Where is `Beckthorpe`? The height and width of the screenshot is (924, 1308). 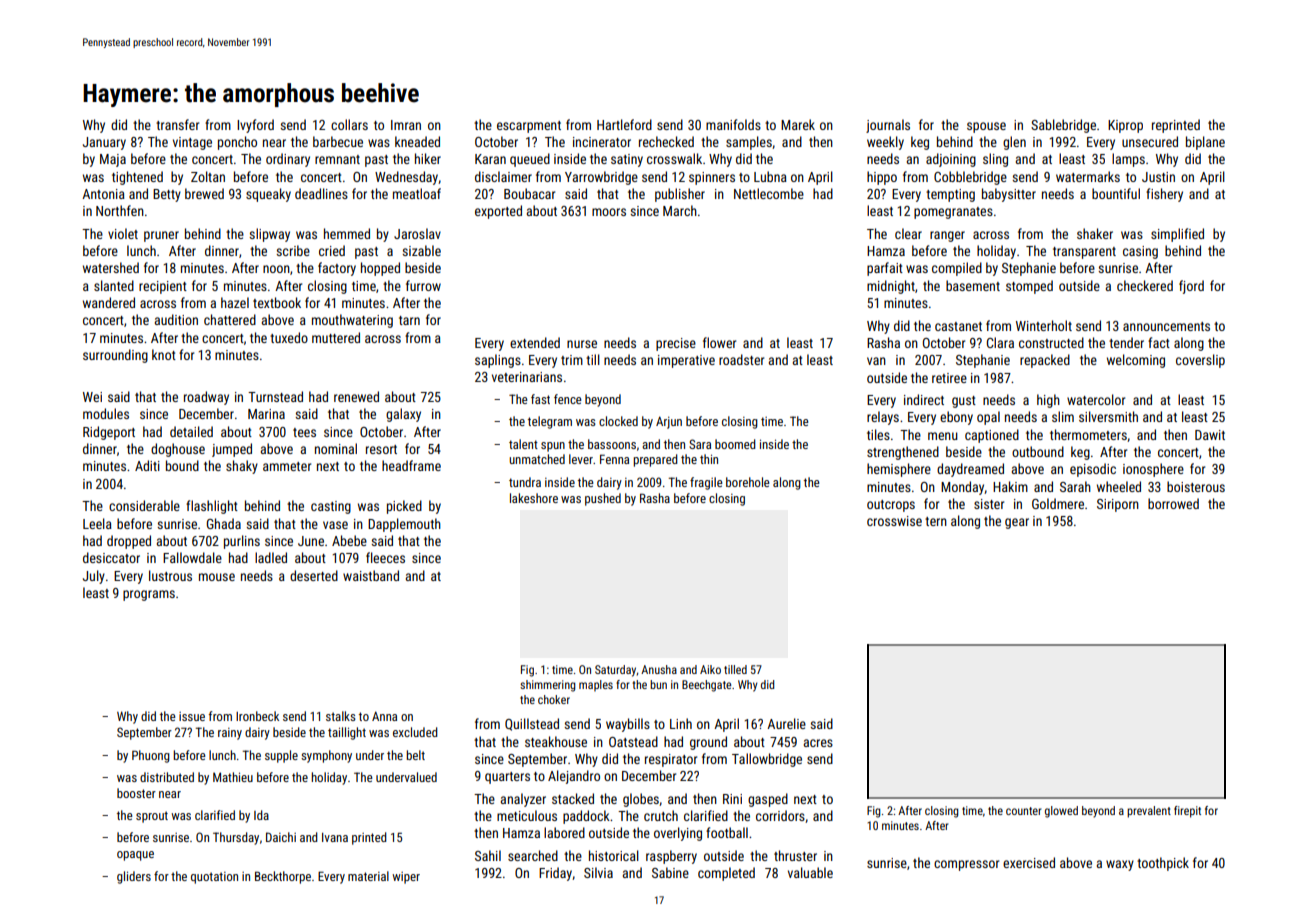 Beckthorpe is located at coordinates (283, 877).
